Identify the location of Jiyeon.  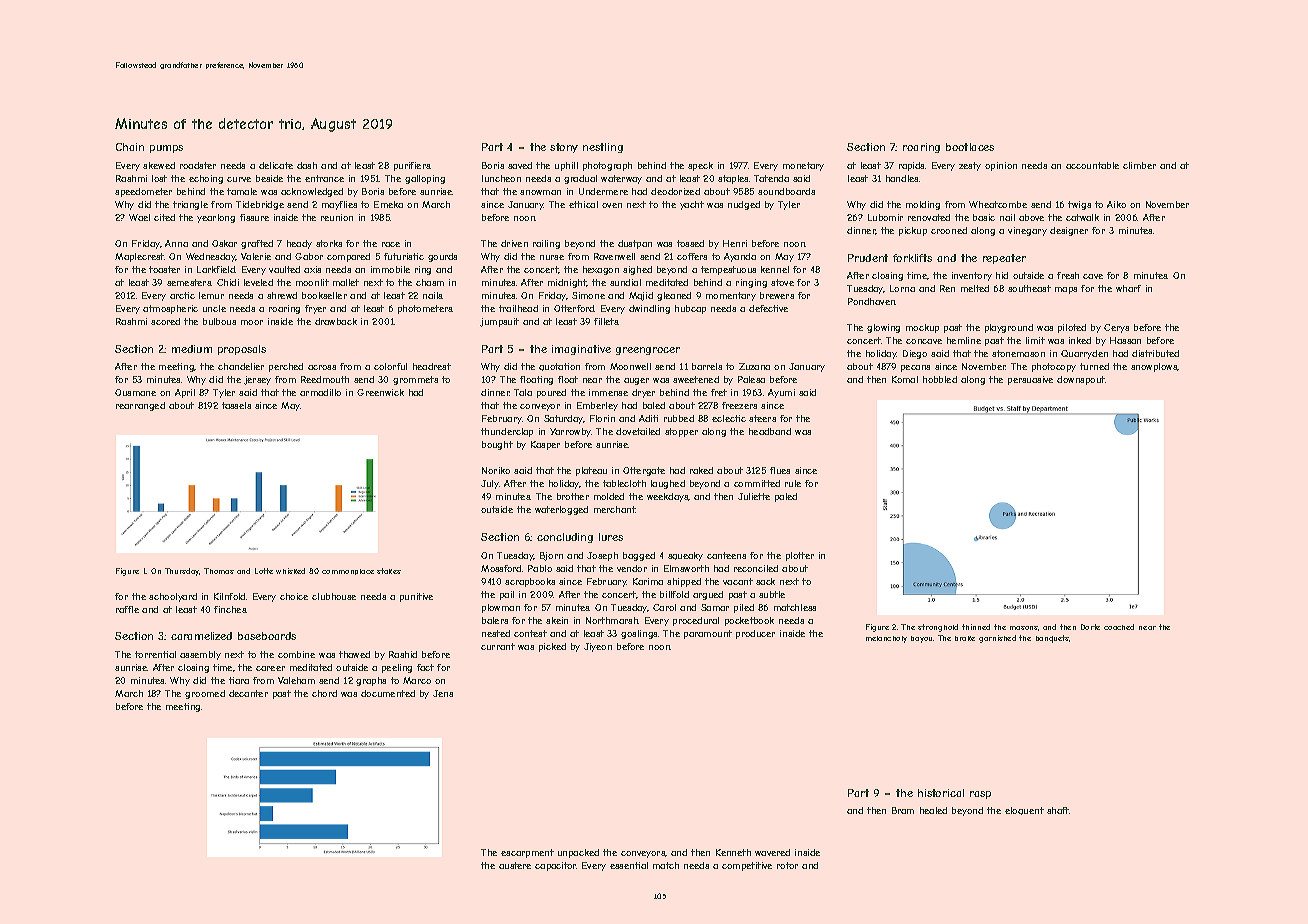
(598, 647).
